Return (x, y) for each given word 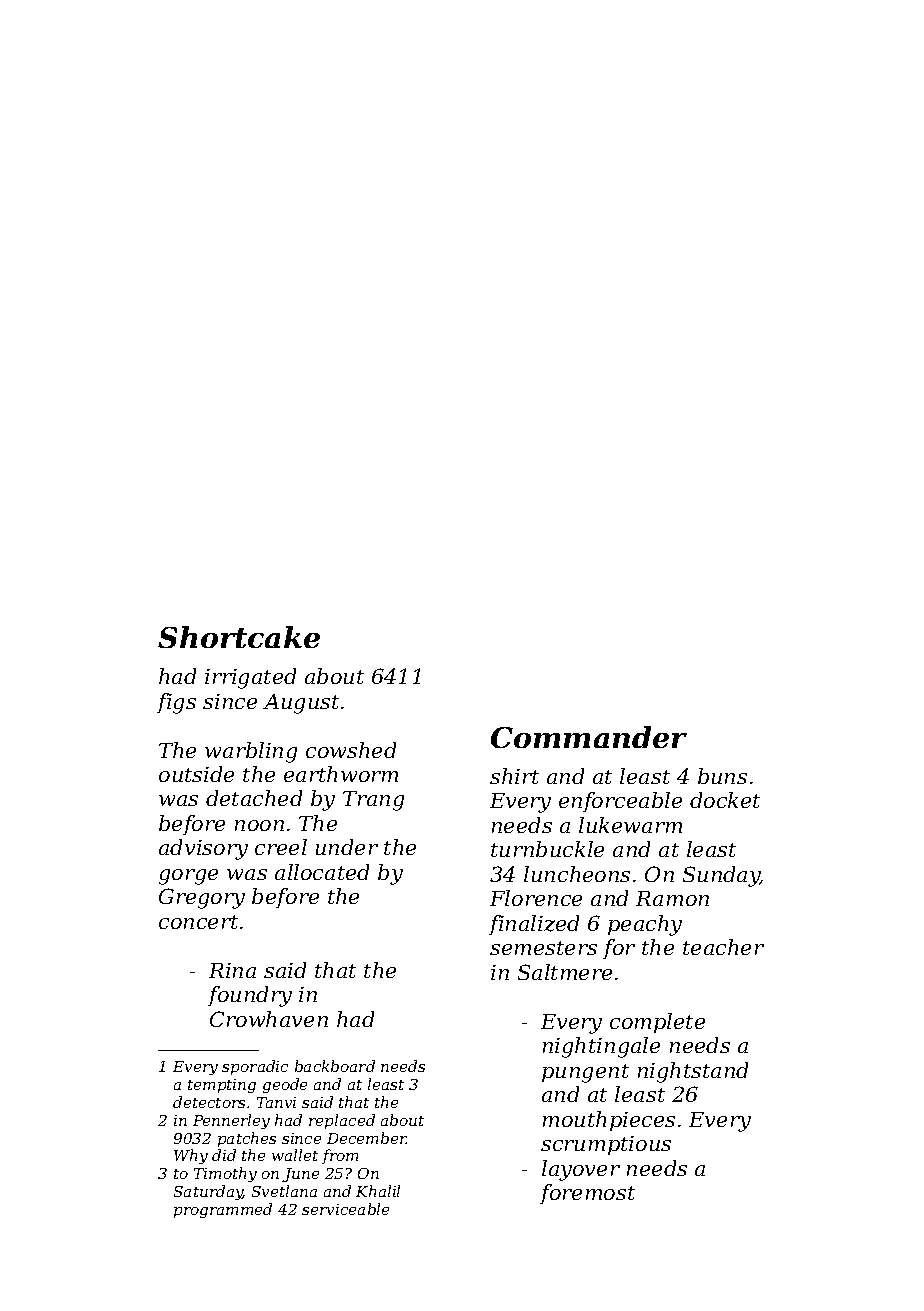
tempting (222, 1086)
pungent (585, 1073)
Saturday (208, 1192)
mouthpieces (609, 1121)
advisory (203, 849)
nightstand (693, 1072)
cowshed (351, 750)
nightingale (601, 1047)
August (301, 704)
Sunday (721, 876)
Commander (589, 737)
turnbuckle (547, 849)
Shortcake (239, 637)
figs (176, 703)
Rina (232, 970)
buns (722, 776)
